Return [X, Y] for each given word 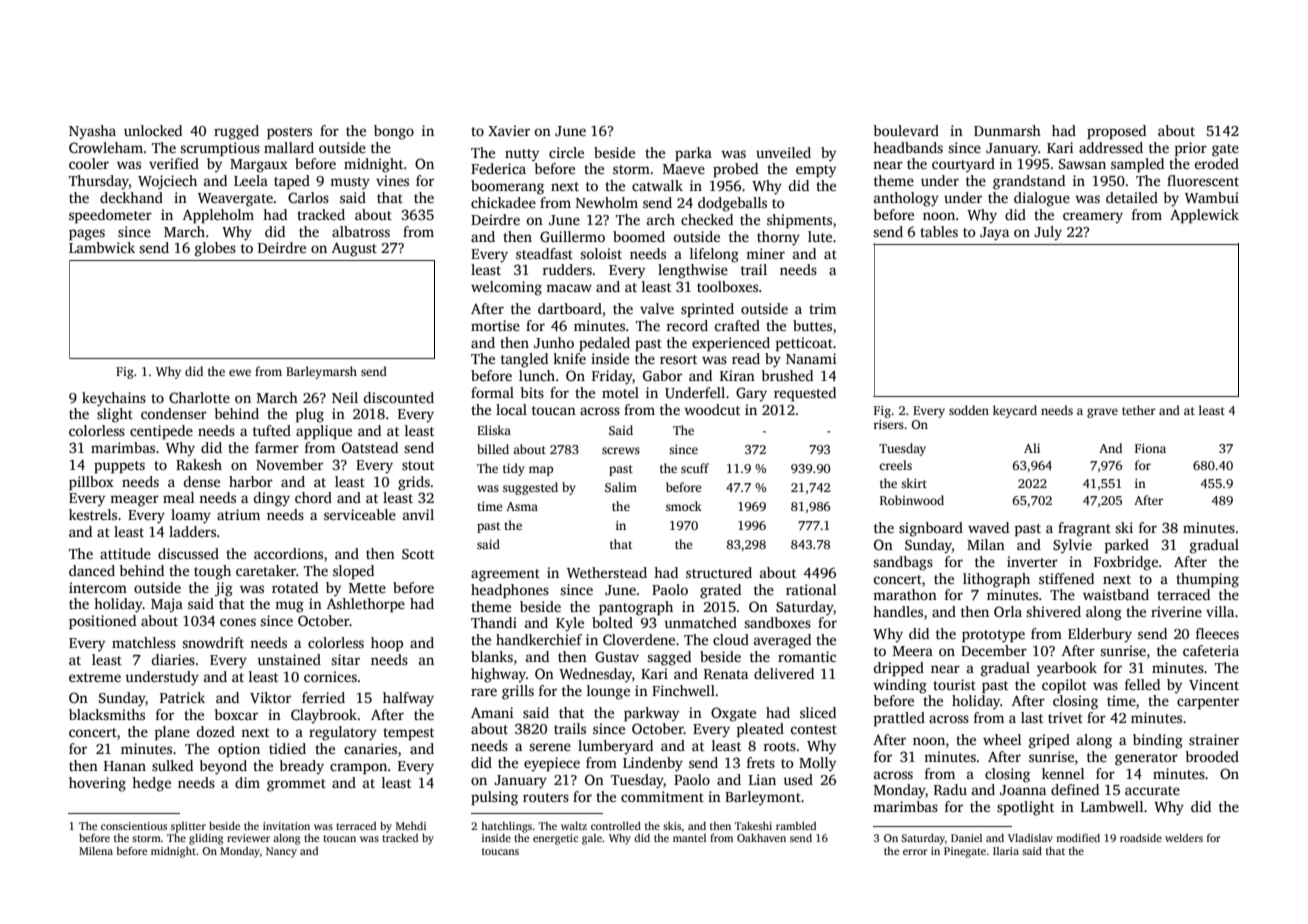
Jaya [994, 234]
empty [816, 171]
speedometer [110, 216]
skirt [914, 483]
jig [224, 589]
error [915, 852]
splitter [188, 827]
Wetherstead [607, 572]
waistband [1116, 594]
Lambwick [102, 247]
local [511, 409]
